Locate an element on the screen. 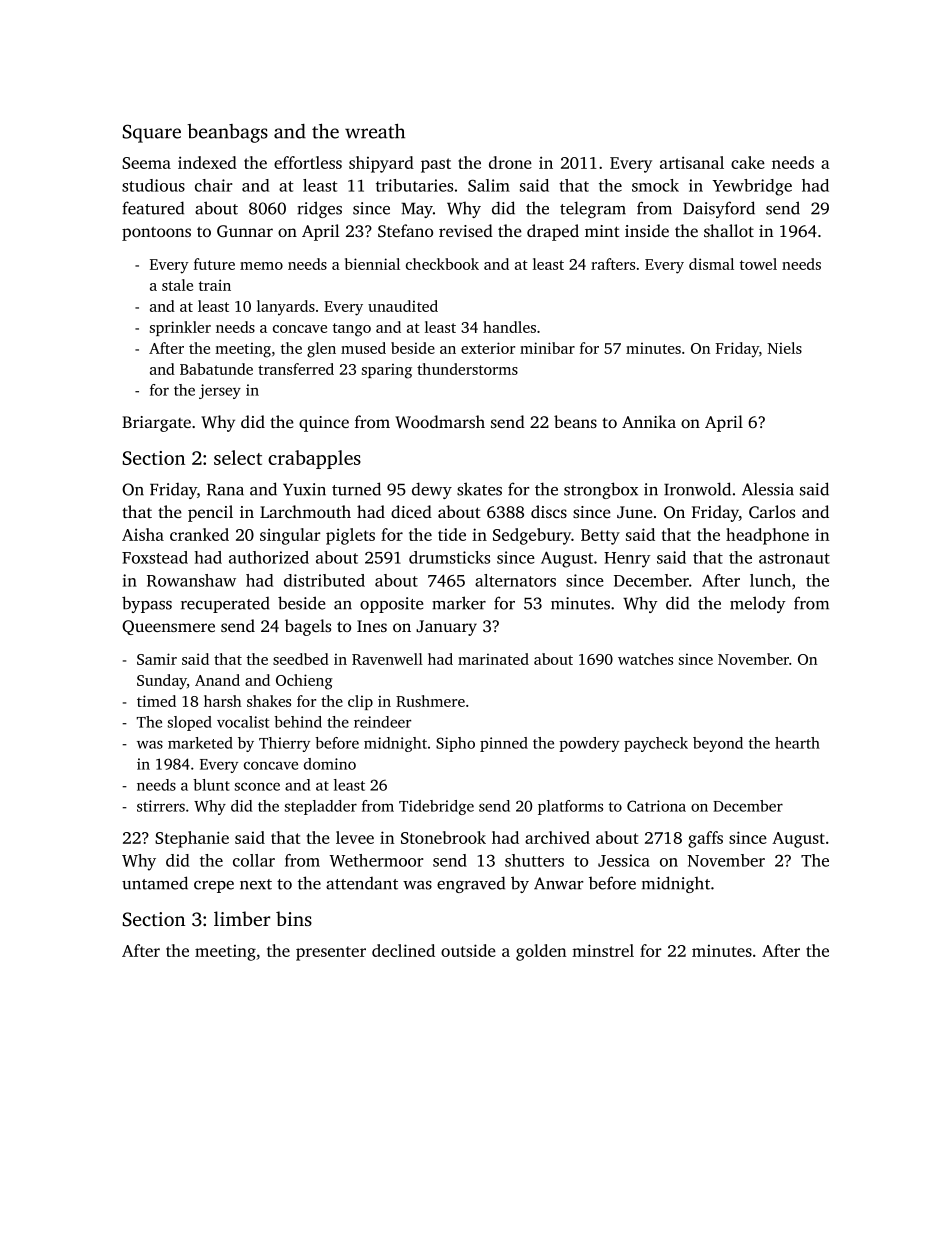 This screenshot has width=952, height=1233. wreath is located at coordinates (375, 131).
